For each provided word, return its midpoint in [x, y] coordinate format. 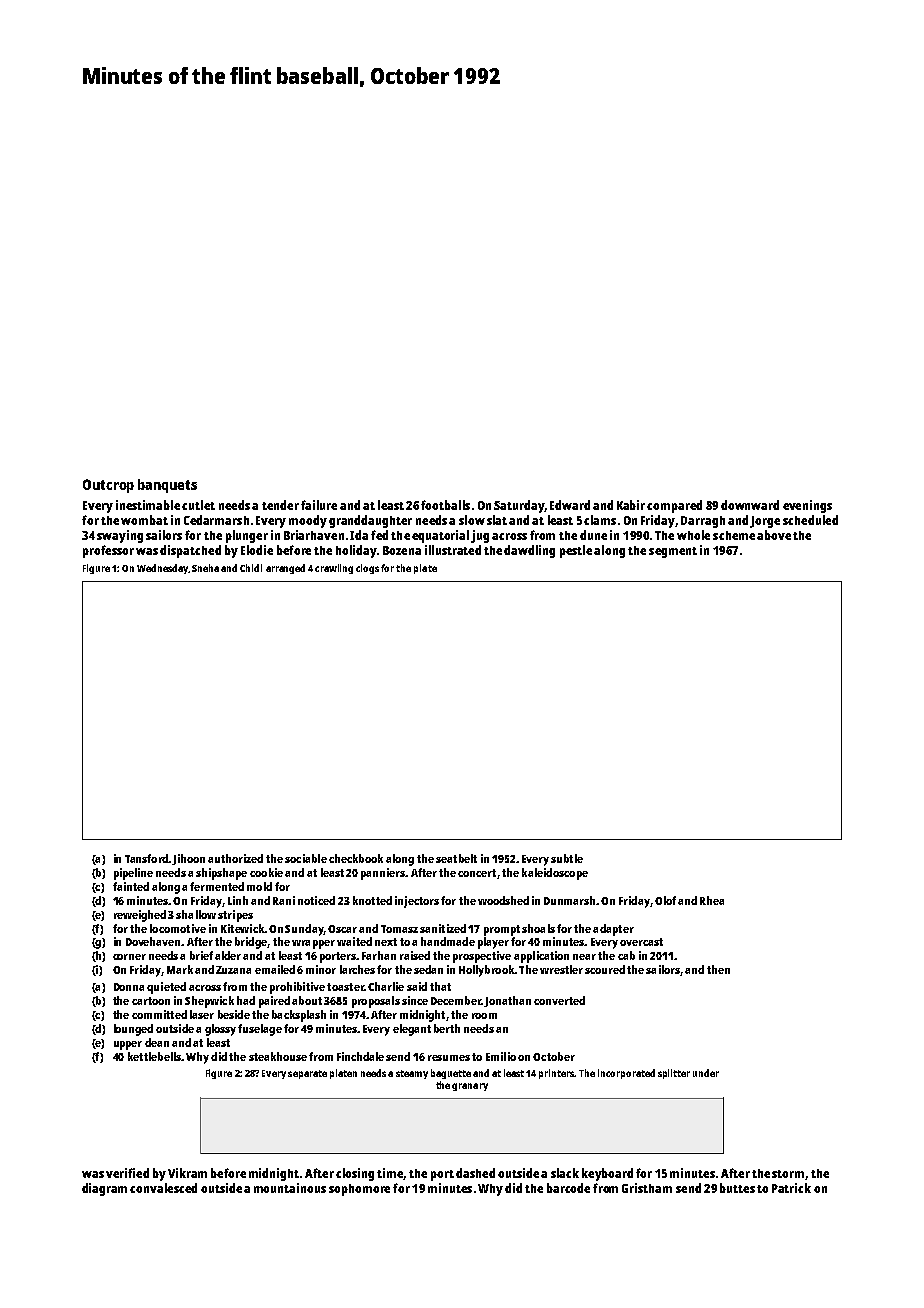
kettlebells [154, 1056]
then [718, 969]
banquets [167, 486]
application [541, 957]
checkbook [356, 858]
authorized [235, 858]
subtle [567, 858]
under [706, 1073]
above [774, 535]
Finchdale [360, 1056]
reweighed [140, 916]
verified [127, 1173]
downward [750, 505]
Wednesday [162, 569]
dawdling [529, 551]
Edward [570, 505]
